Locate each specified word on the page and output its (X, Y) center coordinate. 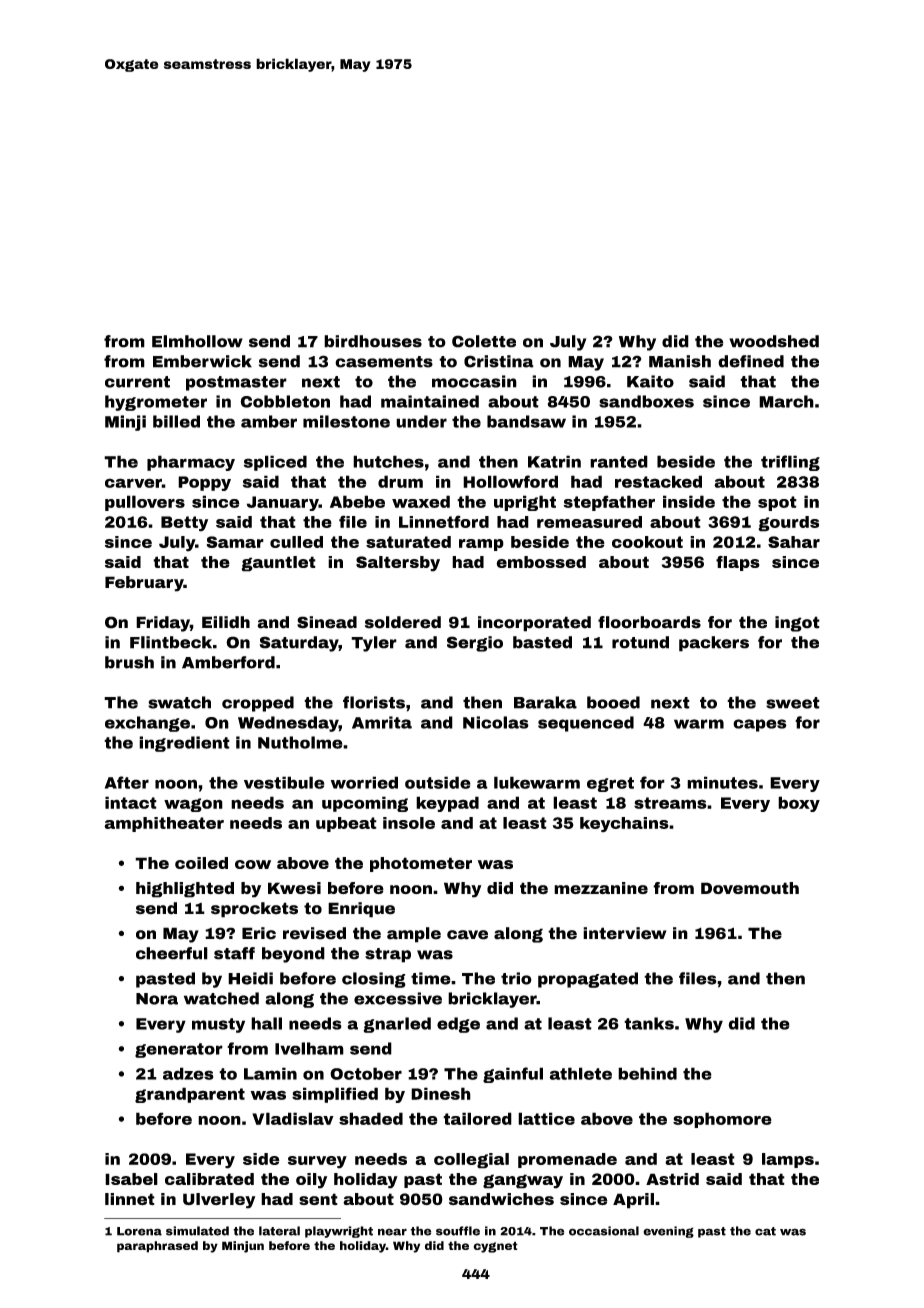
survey (317, 1162)
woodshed (774, 341)
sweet (793, 703)
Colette (484, 341)
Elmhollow (197, 341)
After (127, 782)
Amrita (382, 722)
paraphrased (157, 1247)
